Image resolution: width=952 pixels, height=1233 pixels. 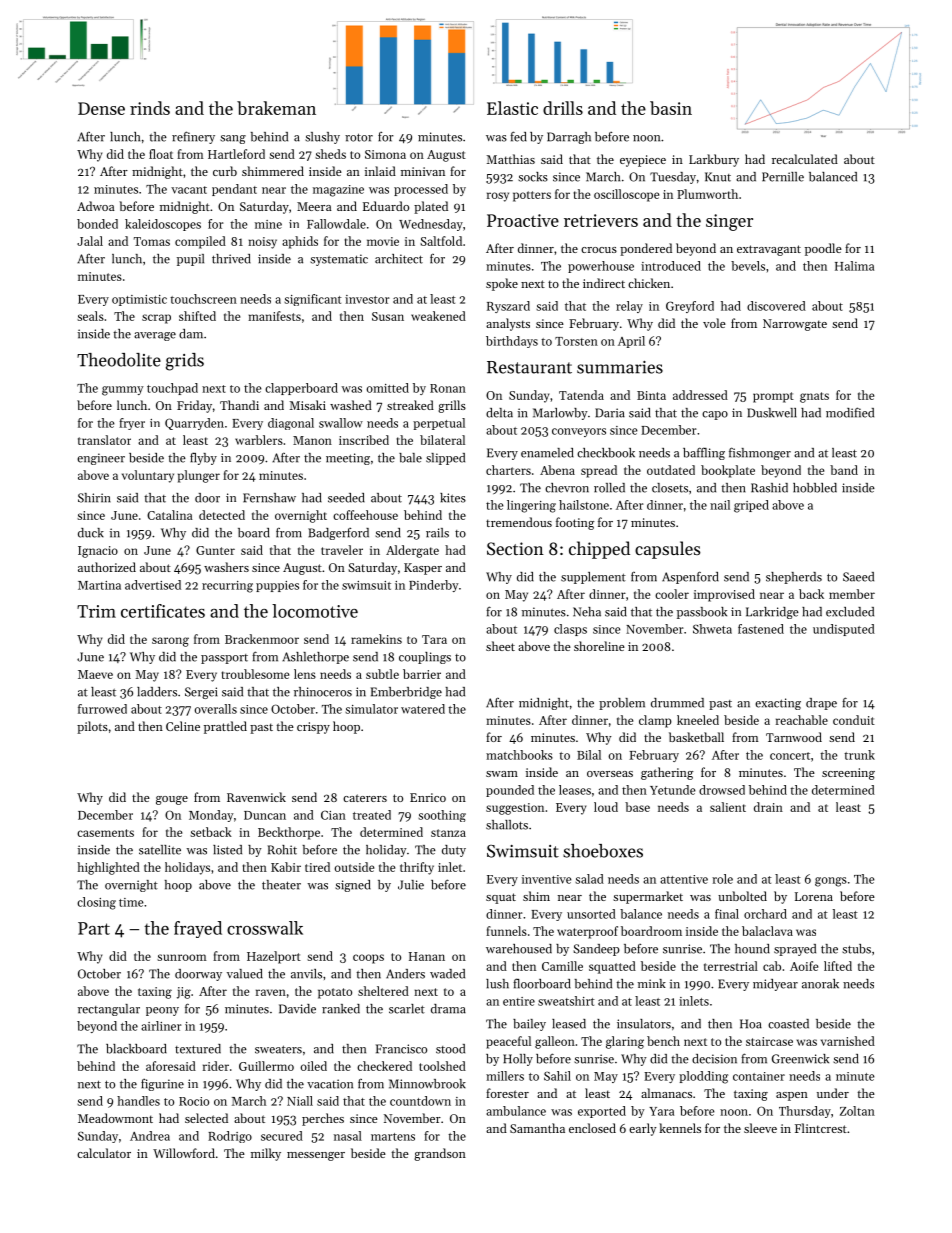 What do you see at coordinates (150, 108) in the screenshot?
I see `rinds` at bounding box center [150, 108].
